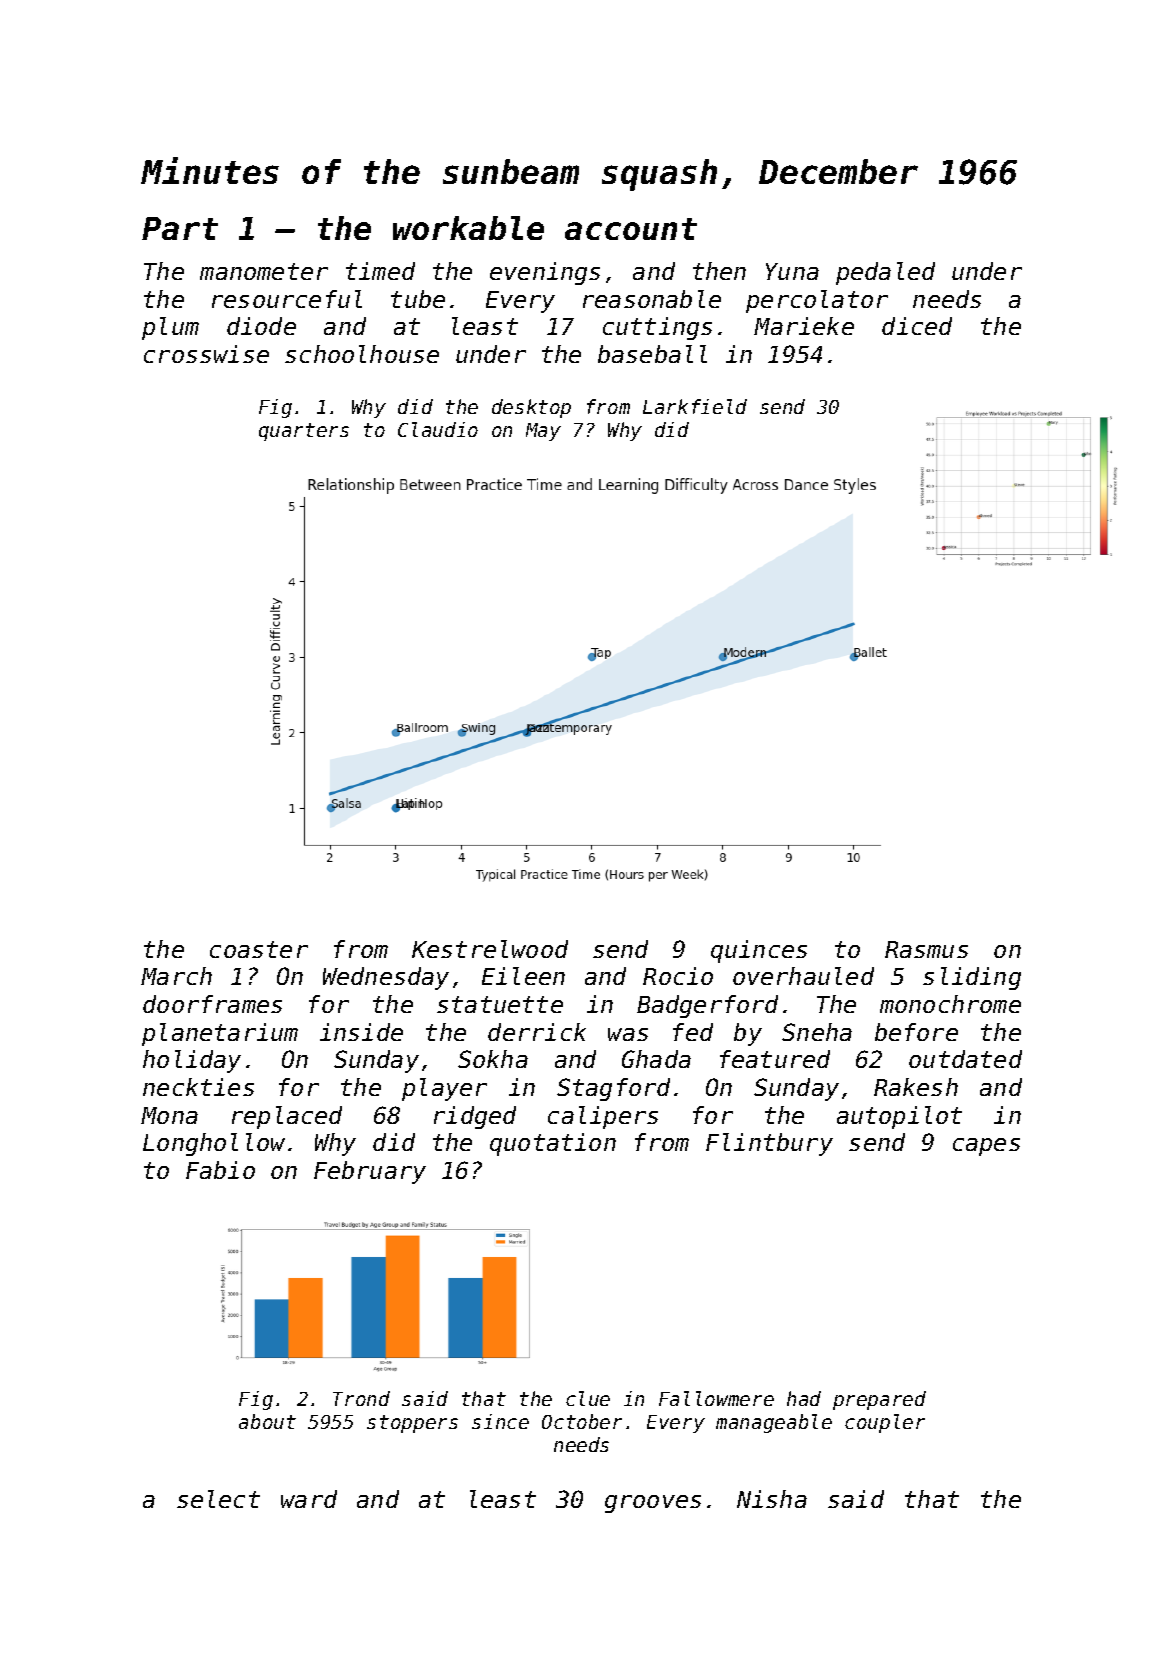 Image resolution: width=1165 pixels, height=1654 pixels. Describe the element at coordinates (531, 408) in the screenshot. I see `desktop` at that location.
